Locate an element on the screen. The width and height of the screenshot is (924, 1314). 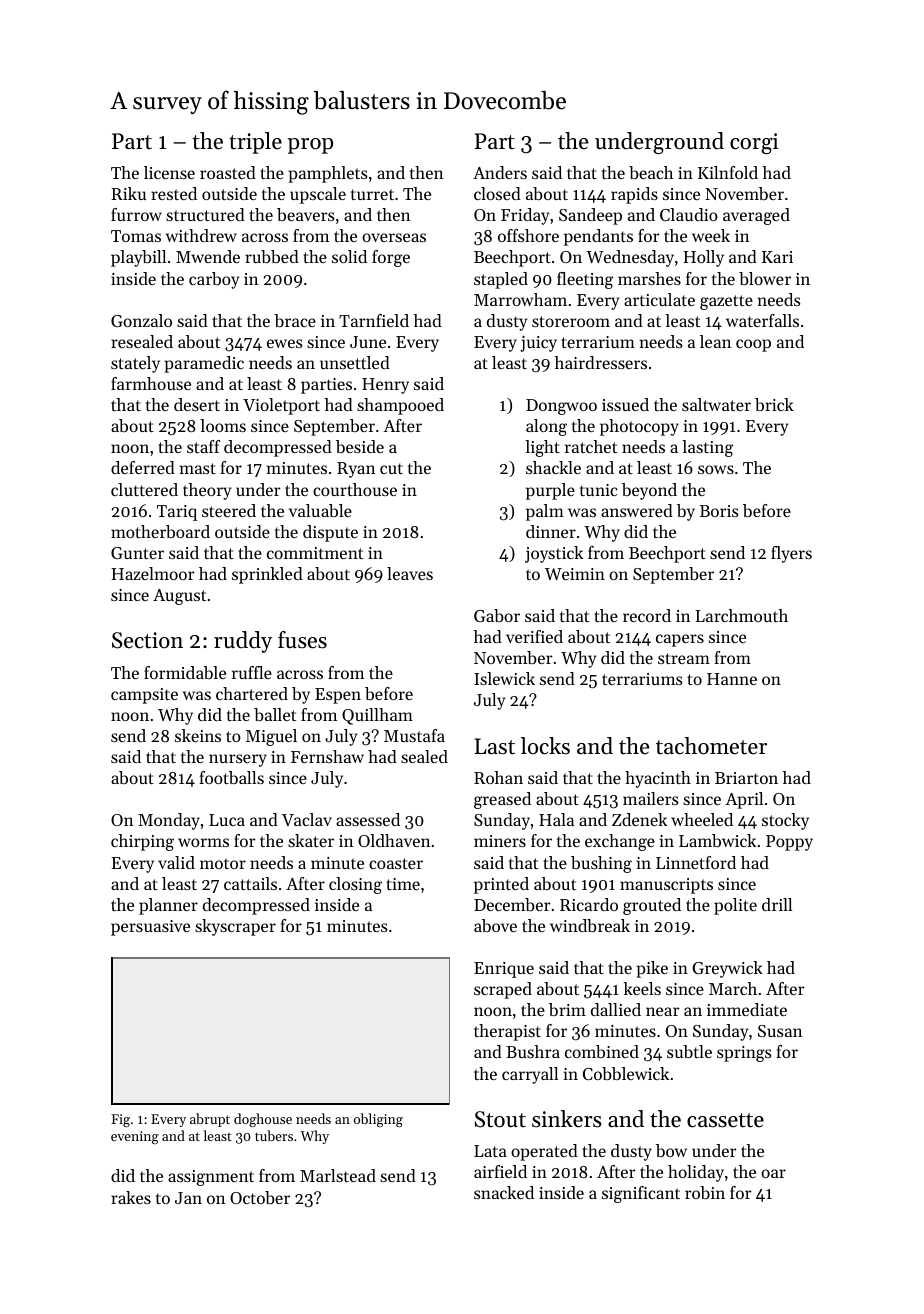
cattails is located at coordinates (250, 883).
